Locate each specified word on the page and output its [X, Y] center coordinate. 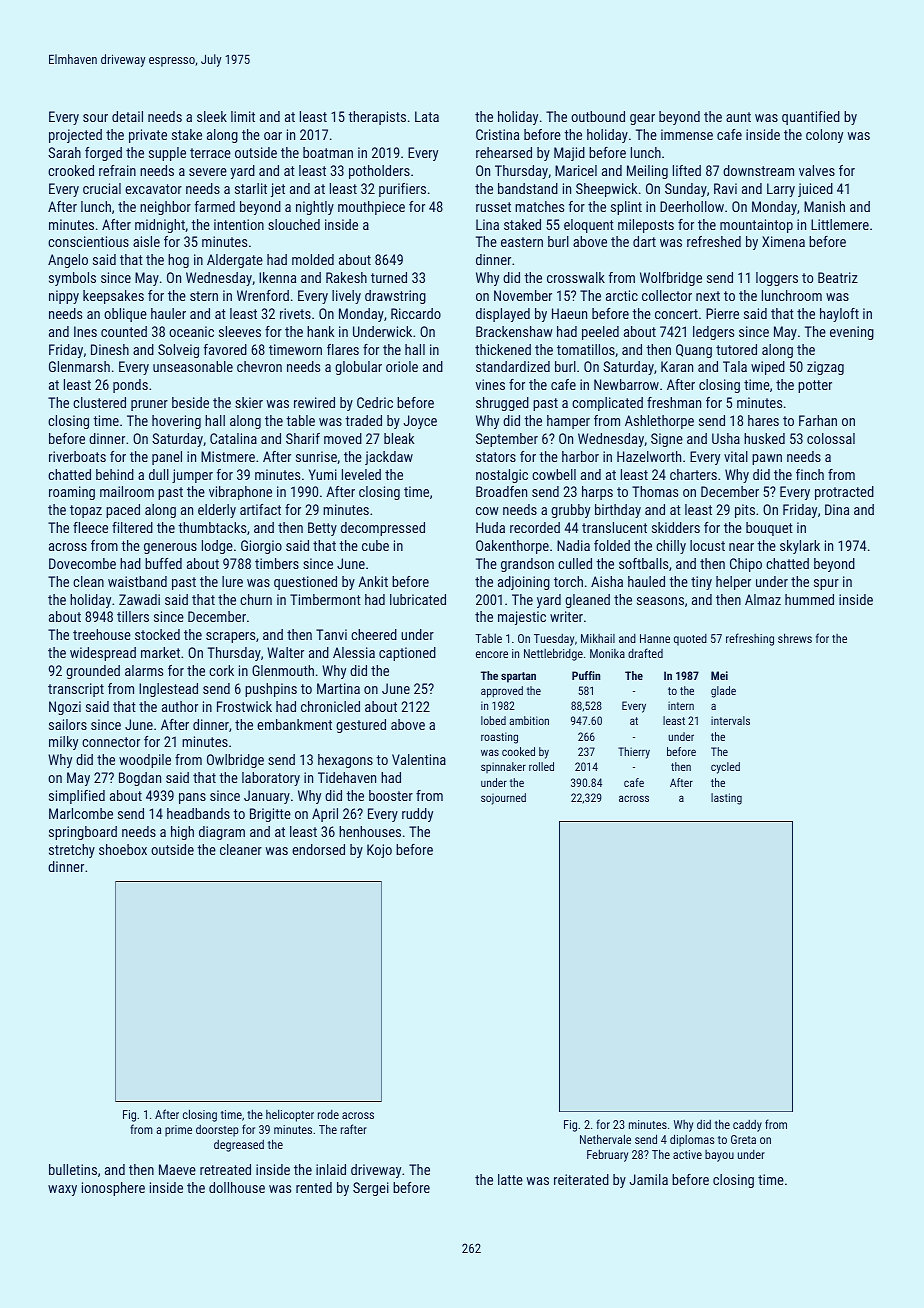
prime [178, 1131]
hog [178, 261]
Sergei [371, 1189]
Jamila [648, 1179]
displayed [503, 315]
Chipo [746, 565]
